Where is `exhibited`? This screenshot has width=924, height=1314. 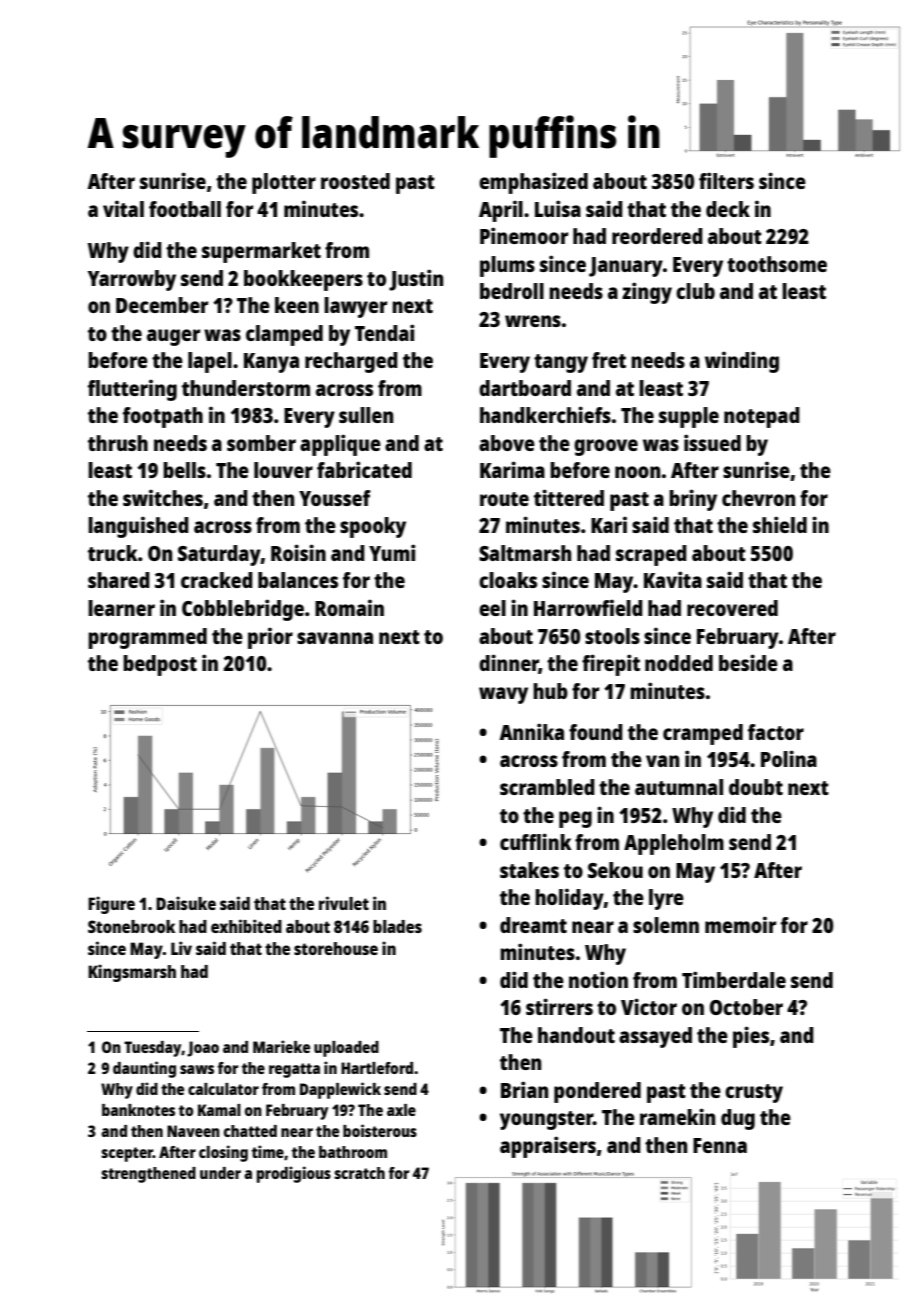 exhibited is located at coordinates (246, 926).
